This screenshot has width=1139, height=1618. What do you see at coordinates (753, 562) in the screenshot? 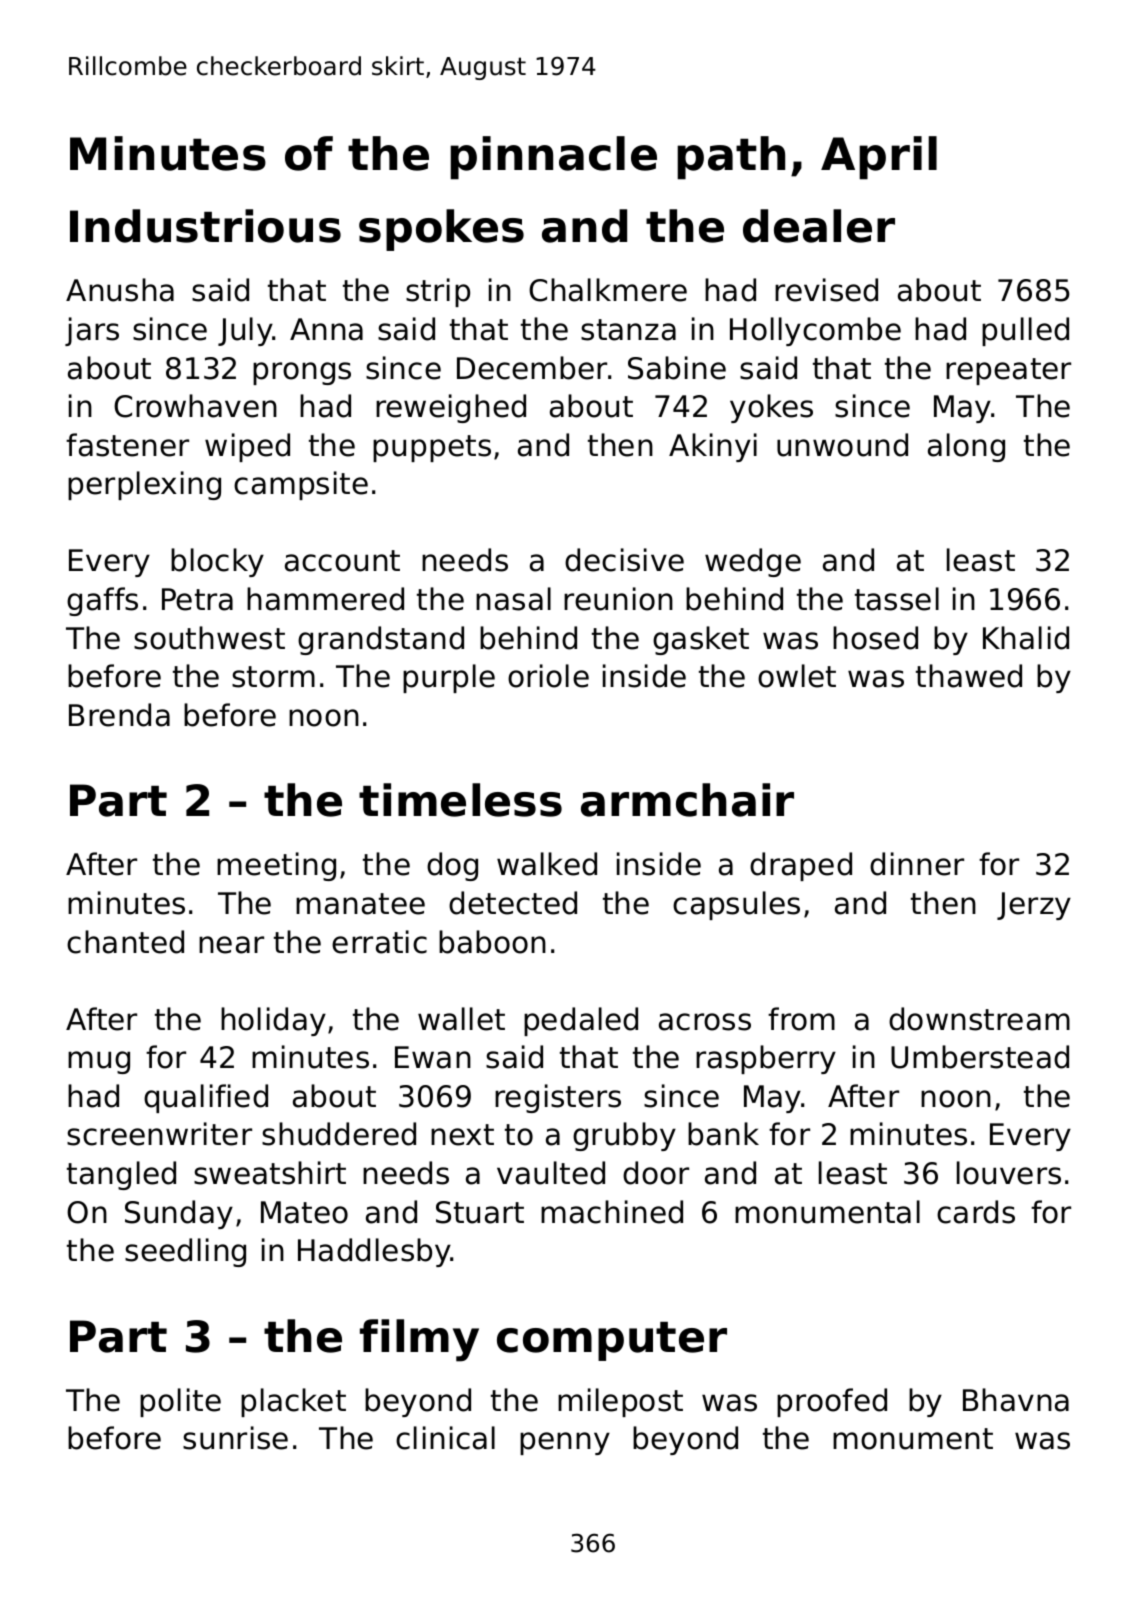
I see `wedge` at bounding box center [753, 562].
